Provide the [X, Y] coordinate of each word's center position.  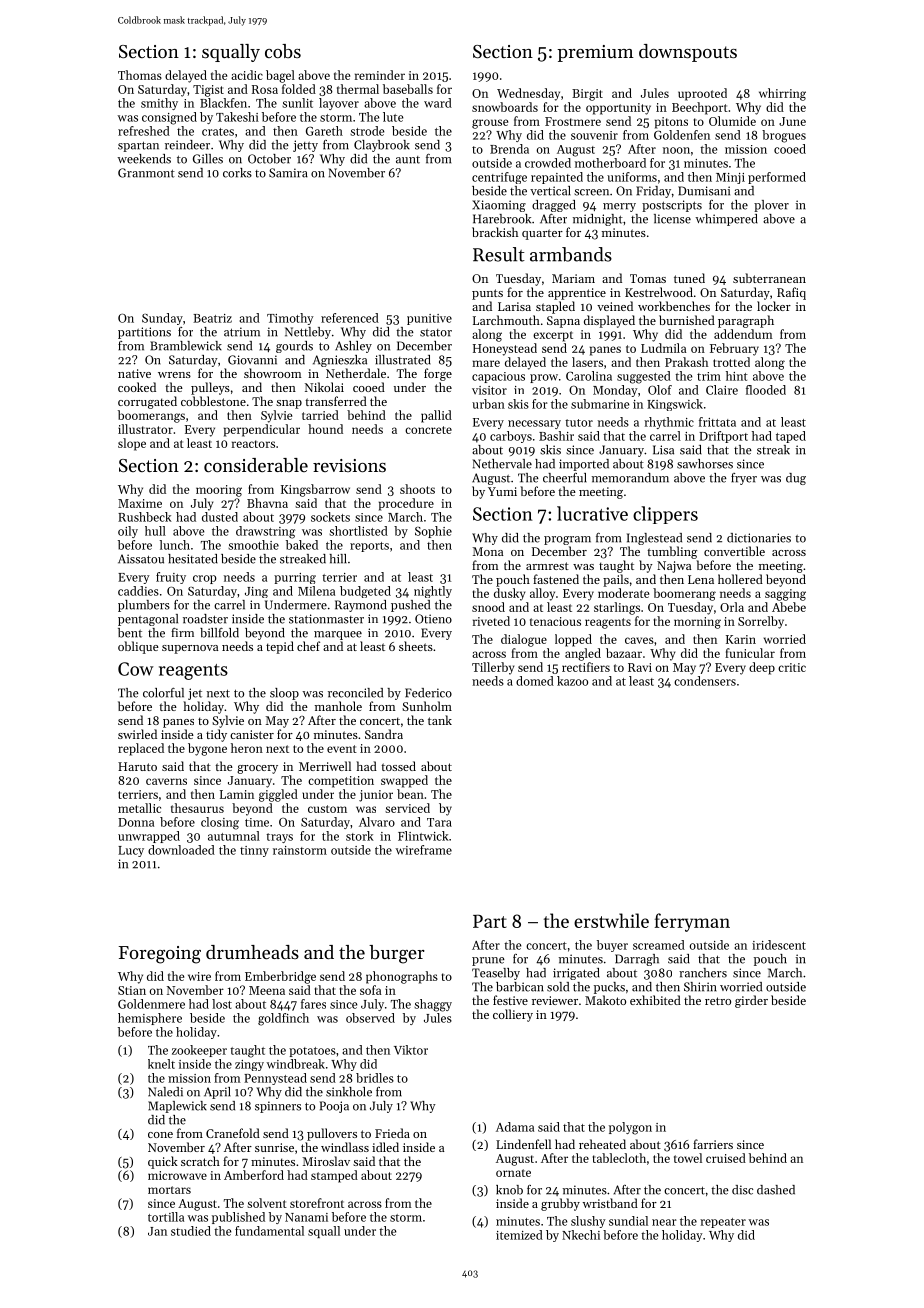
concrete [428, 430]
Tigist [208, 91]
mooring [219, 491]
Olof [660, 390]
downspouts [688, 53]
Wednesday [528, 94]
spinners [278, 1107]
